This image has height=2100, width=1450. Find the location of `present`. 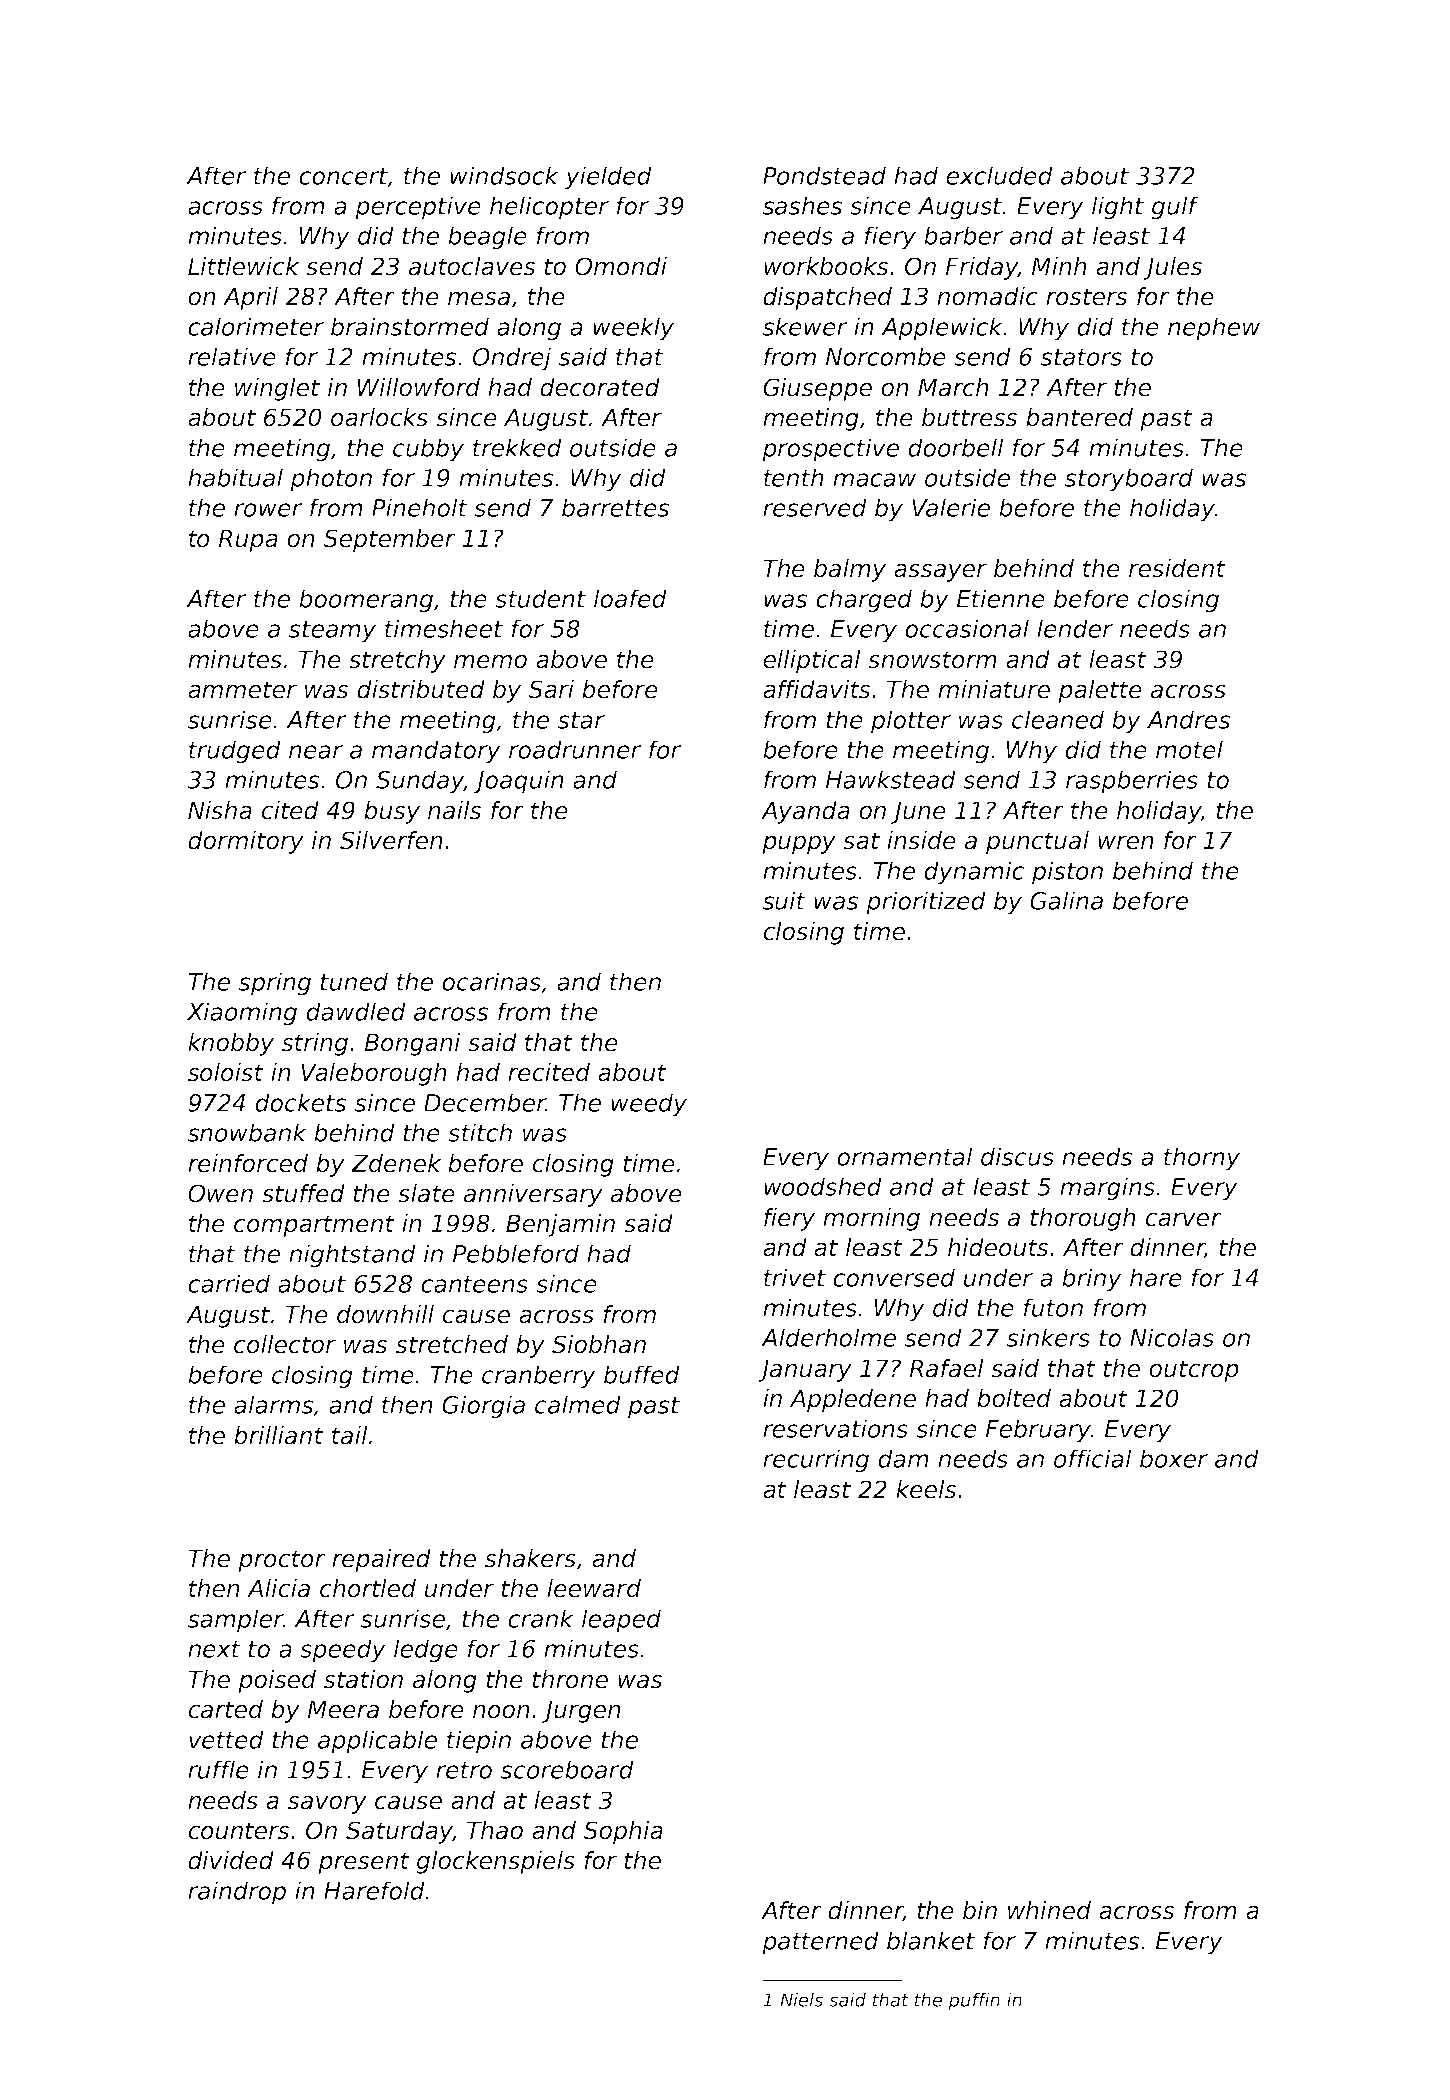

present is located at coordinates (364, 1863).
